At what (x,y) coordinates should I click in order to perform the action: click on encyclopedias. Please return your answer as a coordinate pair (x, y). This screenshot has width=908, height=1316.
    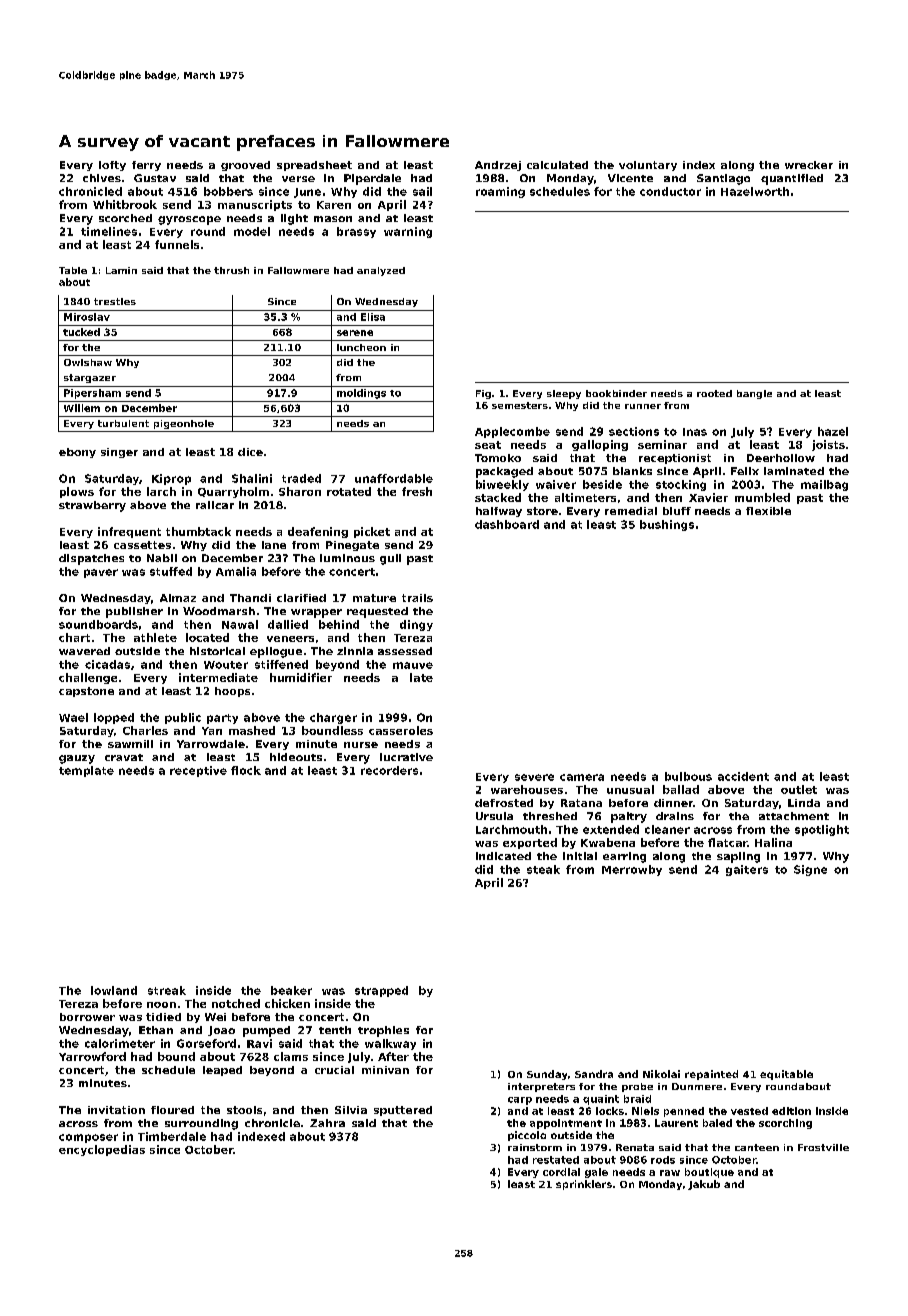
    Looking at the image, I should click on (102, 1150).
